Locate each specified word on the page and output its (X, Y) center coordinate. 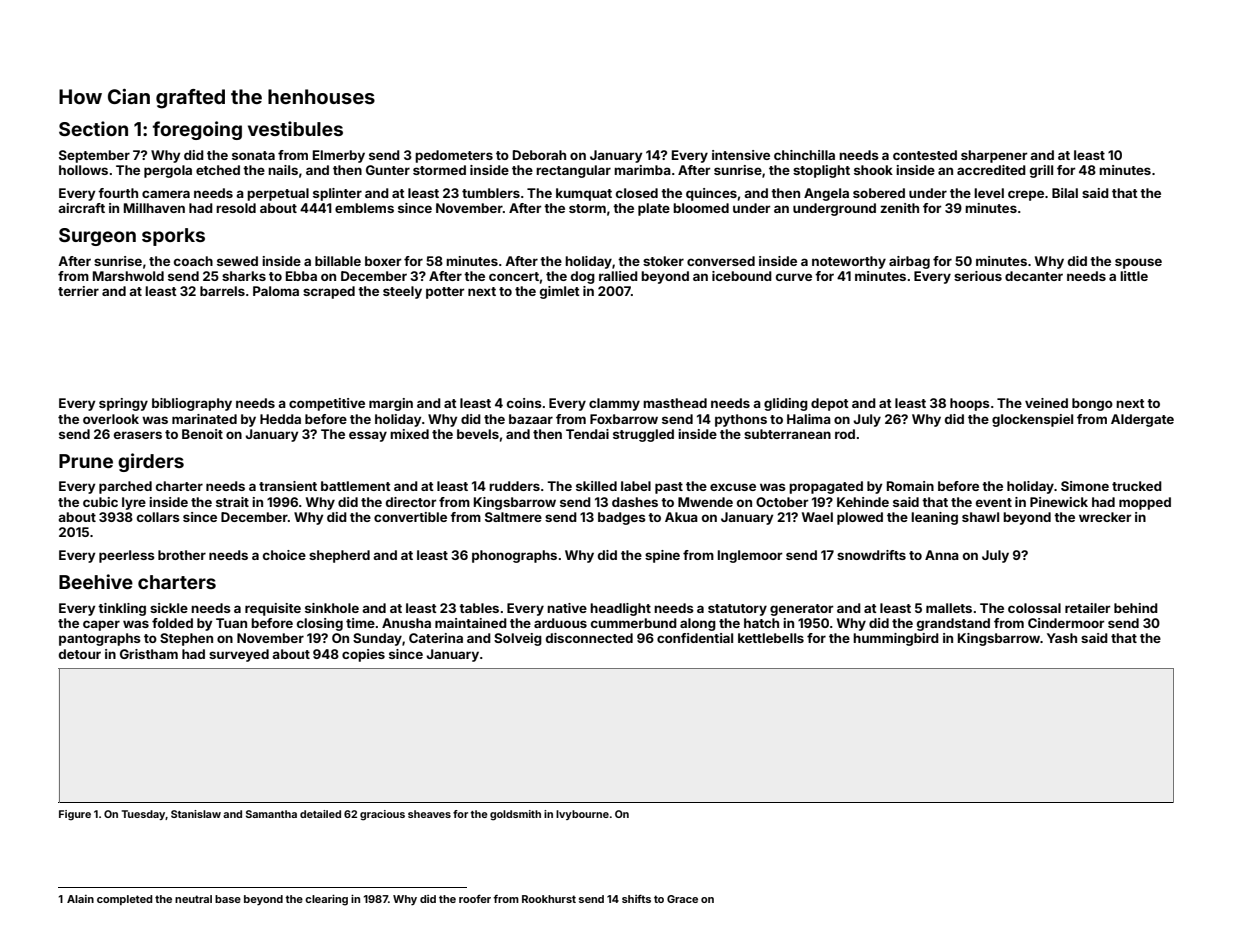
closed (637, 193)
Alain (80, 899)
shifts (636, 898)
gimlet (560, 292)
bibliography (192, 404)
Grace (682, 899)
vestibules (295, 128)
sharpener (994, 156)
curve (794, 277)
